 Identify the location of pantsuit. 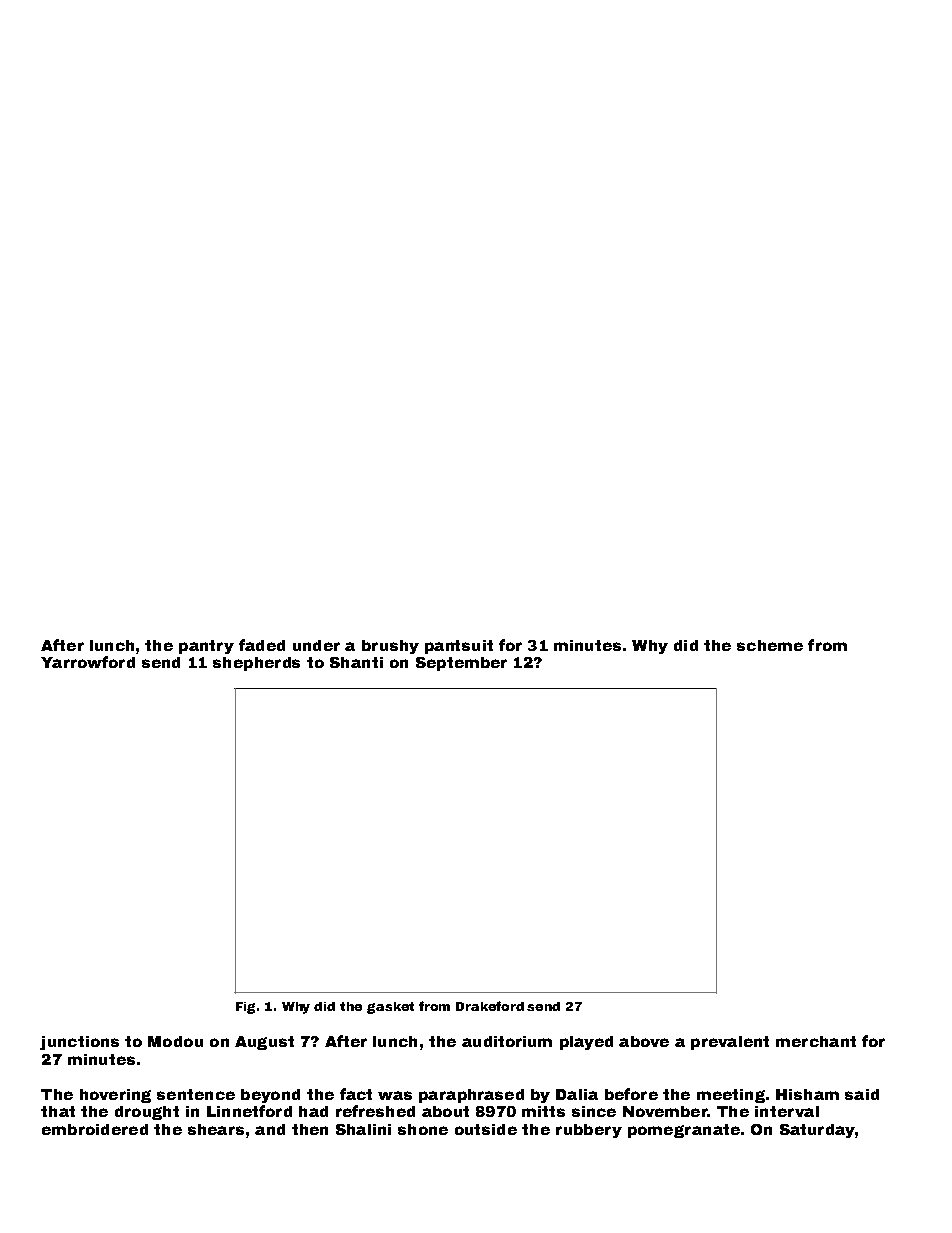
(459, 647).
